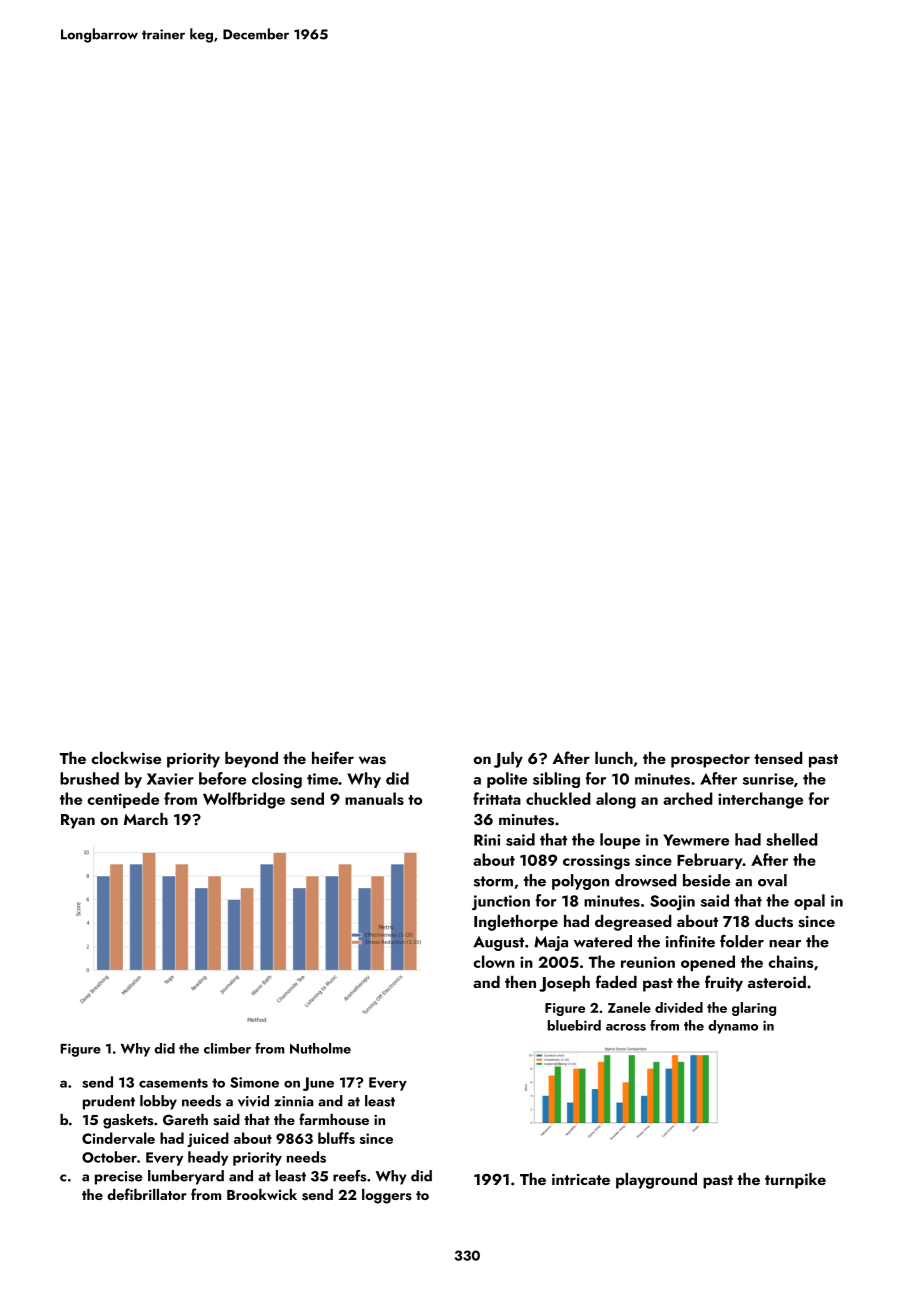 The height and width of the page is (1316, 908). I want to click on climber, so click(227, 1048).
